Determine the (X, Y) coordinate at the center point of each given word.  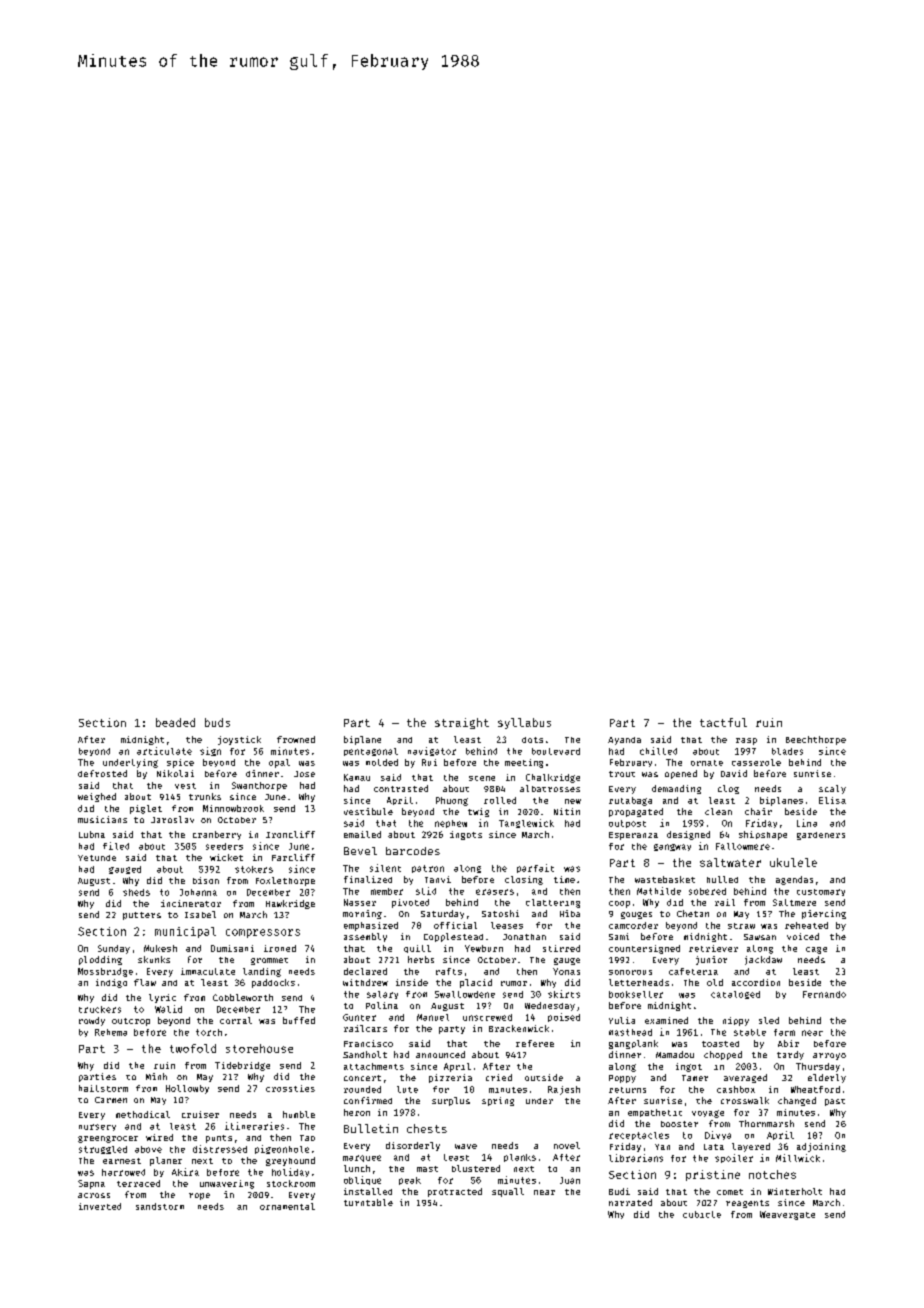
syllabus (524, 723)
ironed (280, 948)
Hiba (570, 913)
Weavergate (787, 1215)
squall (508, 1192)
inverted (100, 1206)
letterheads (639, 982)
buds (217, 722)
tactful (723, 722)
